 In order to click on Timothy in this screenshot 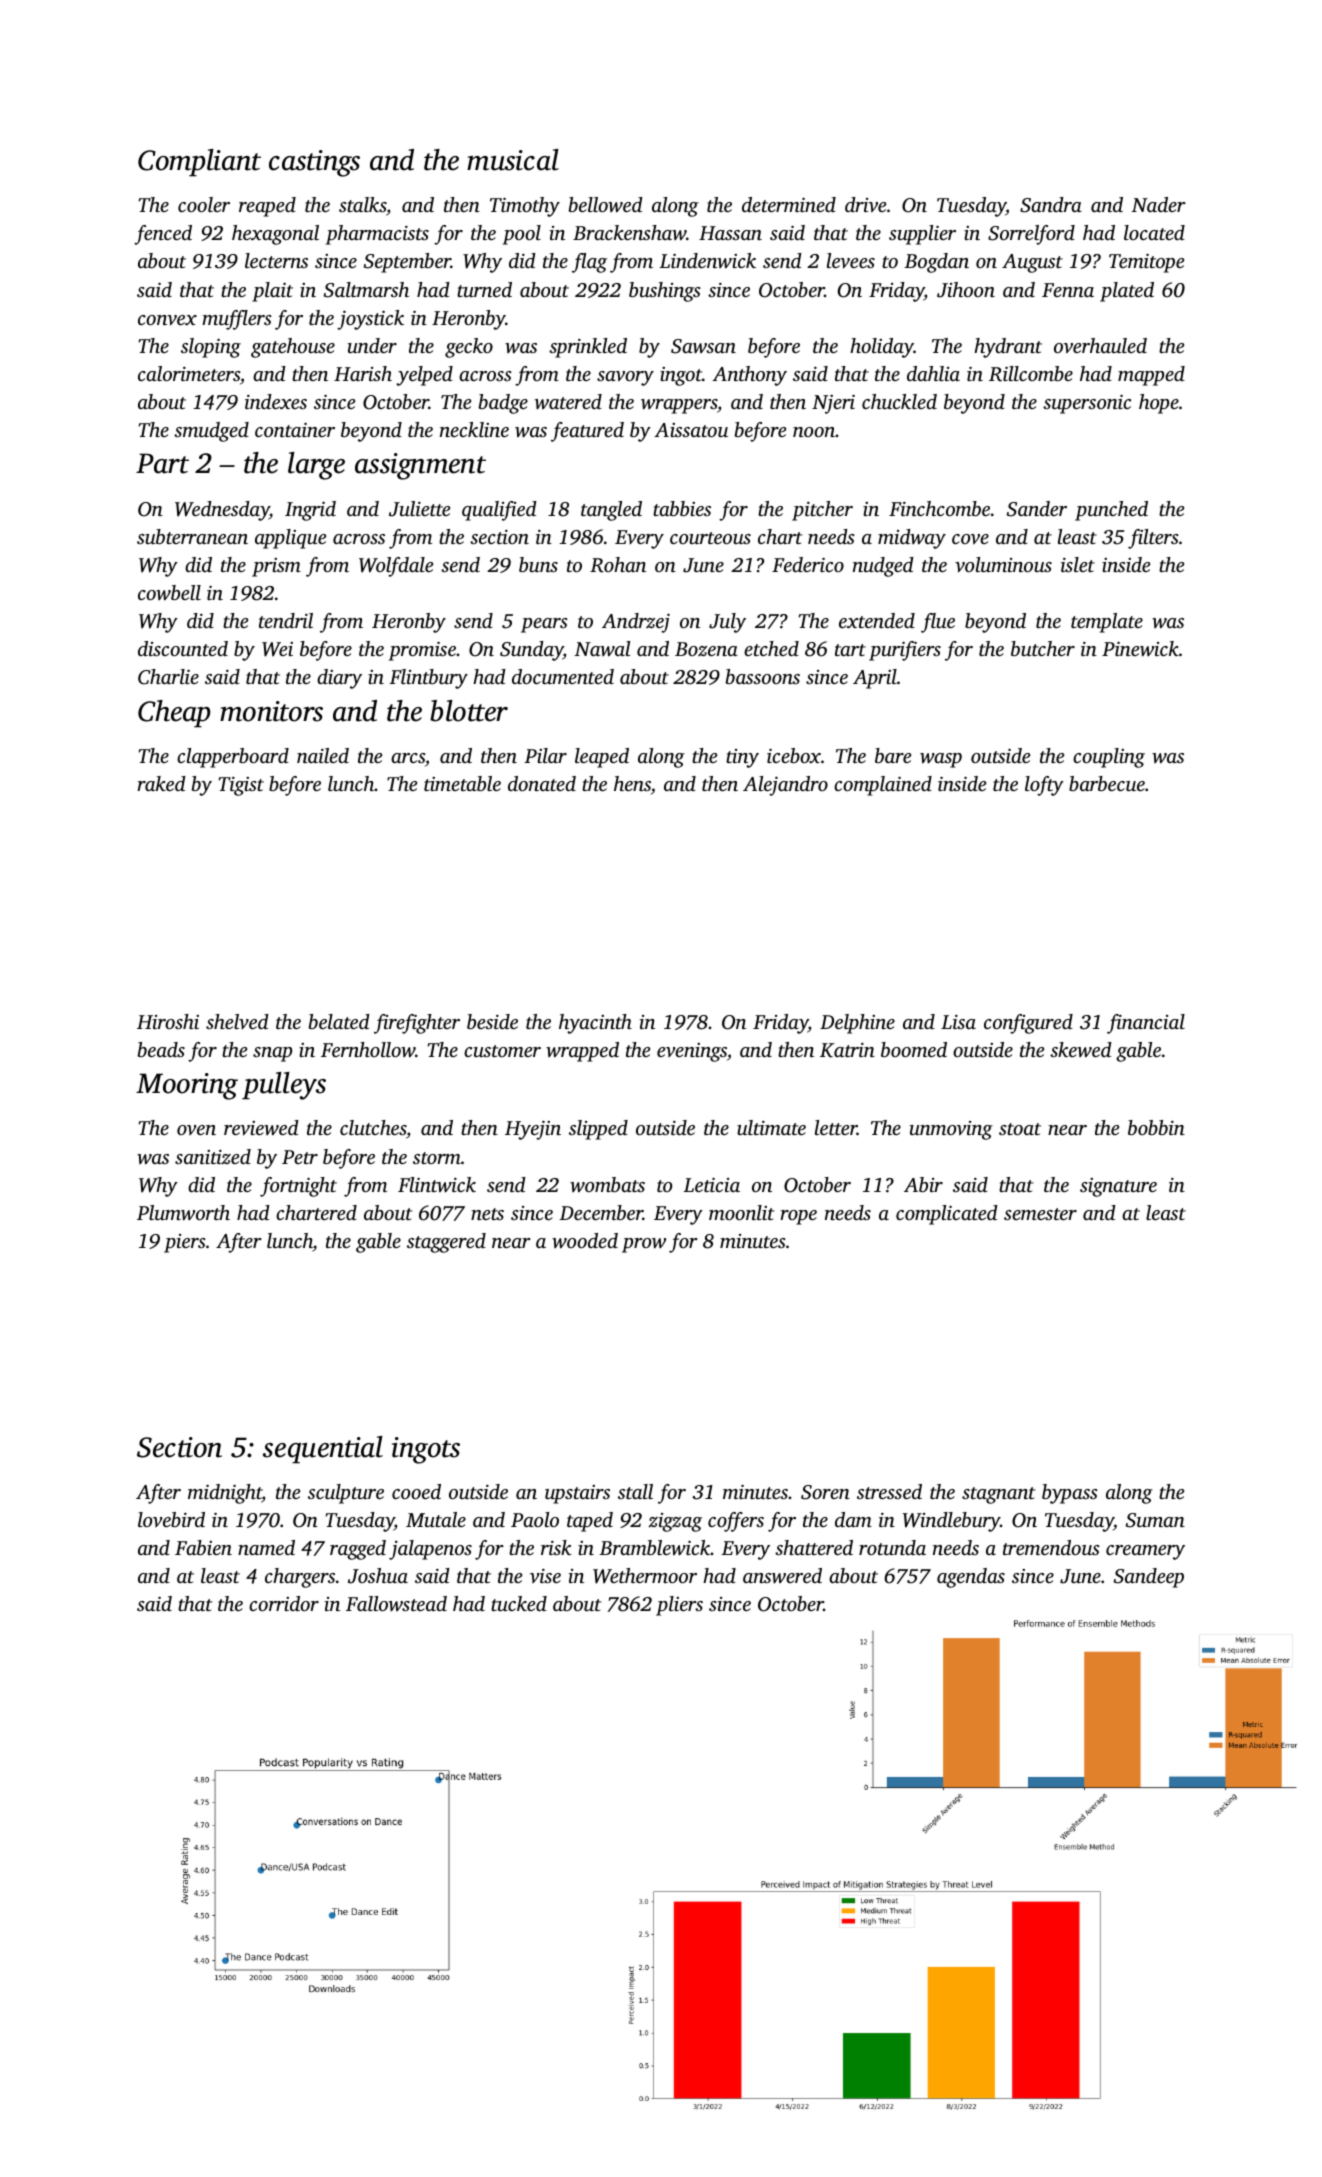, I will do `click(525, 207)`.
